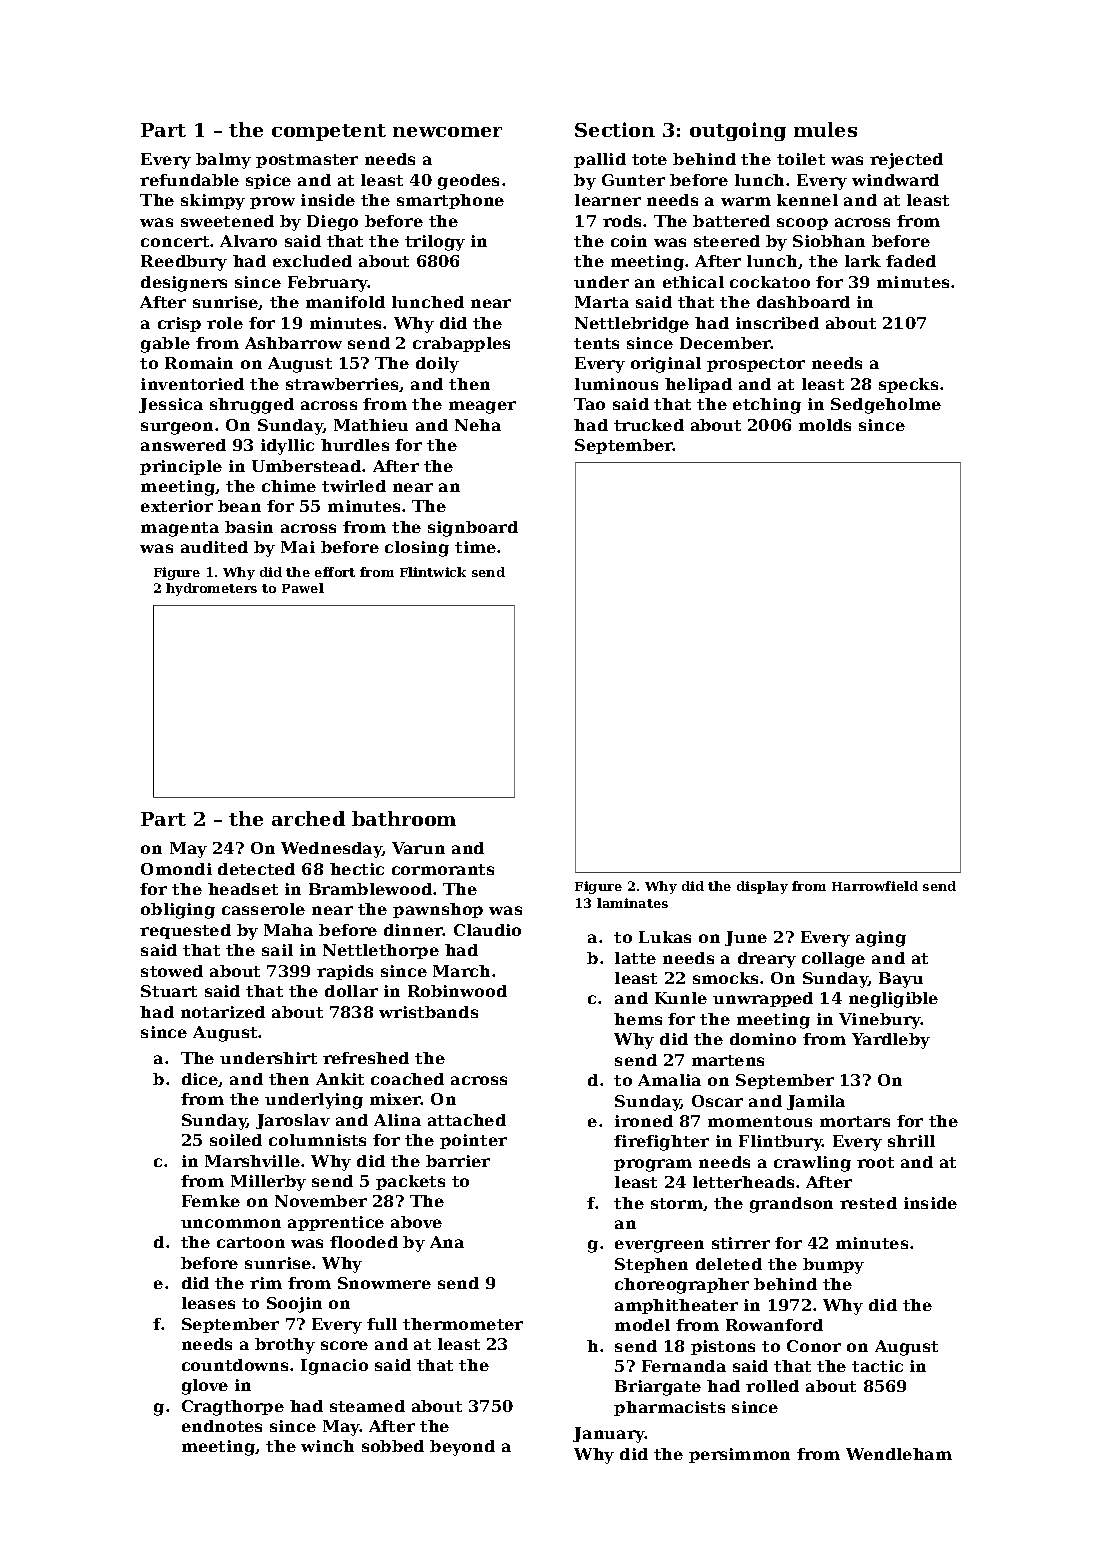  Describe the element at coordinates (906, 161) in the document. I see `rejected` at that location.
